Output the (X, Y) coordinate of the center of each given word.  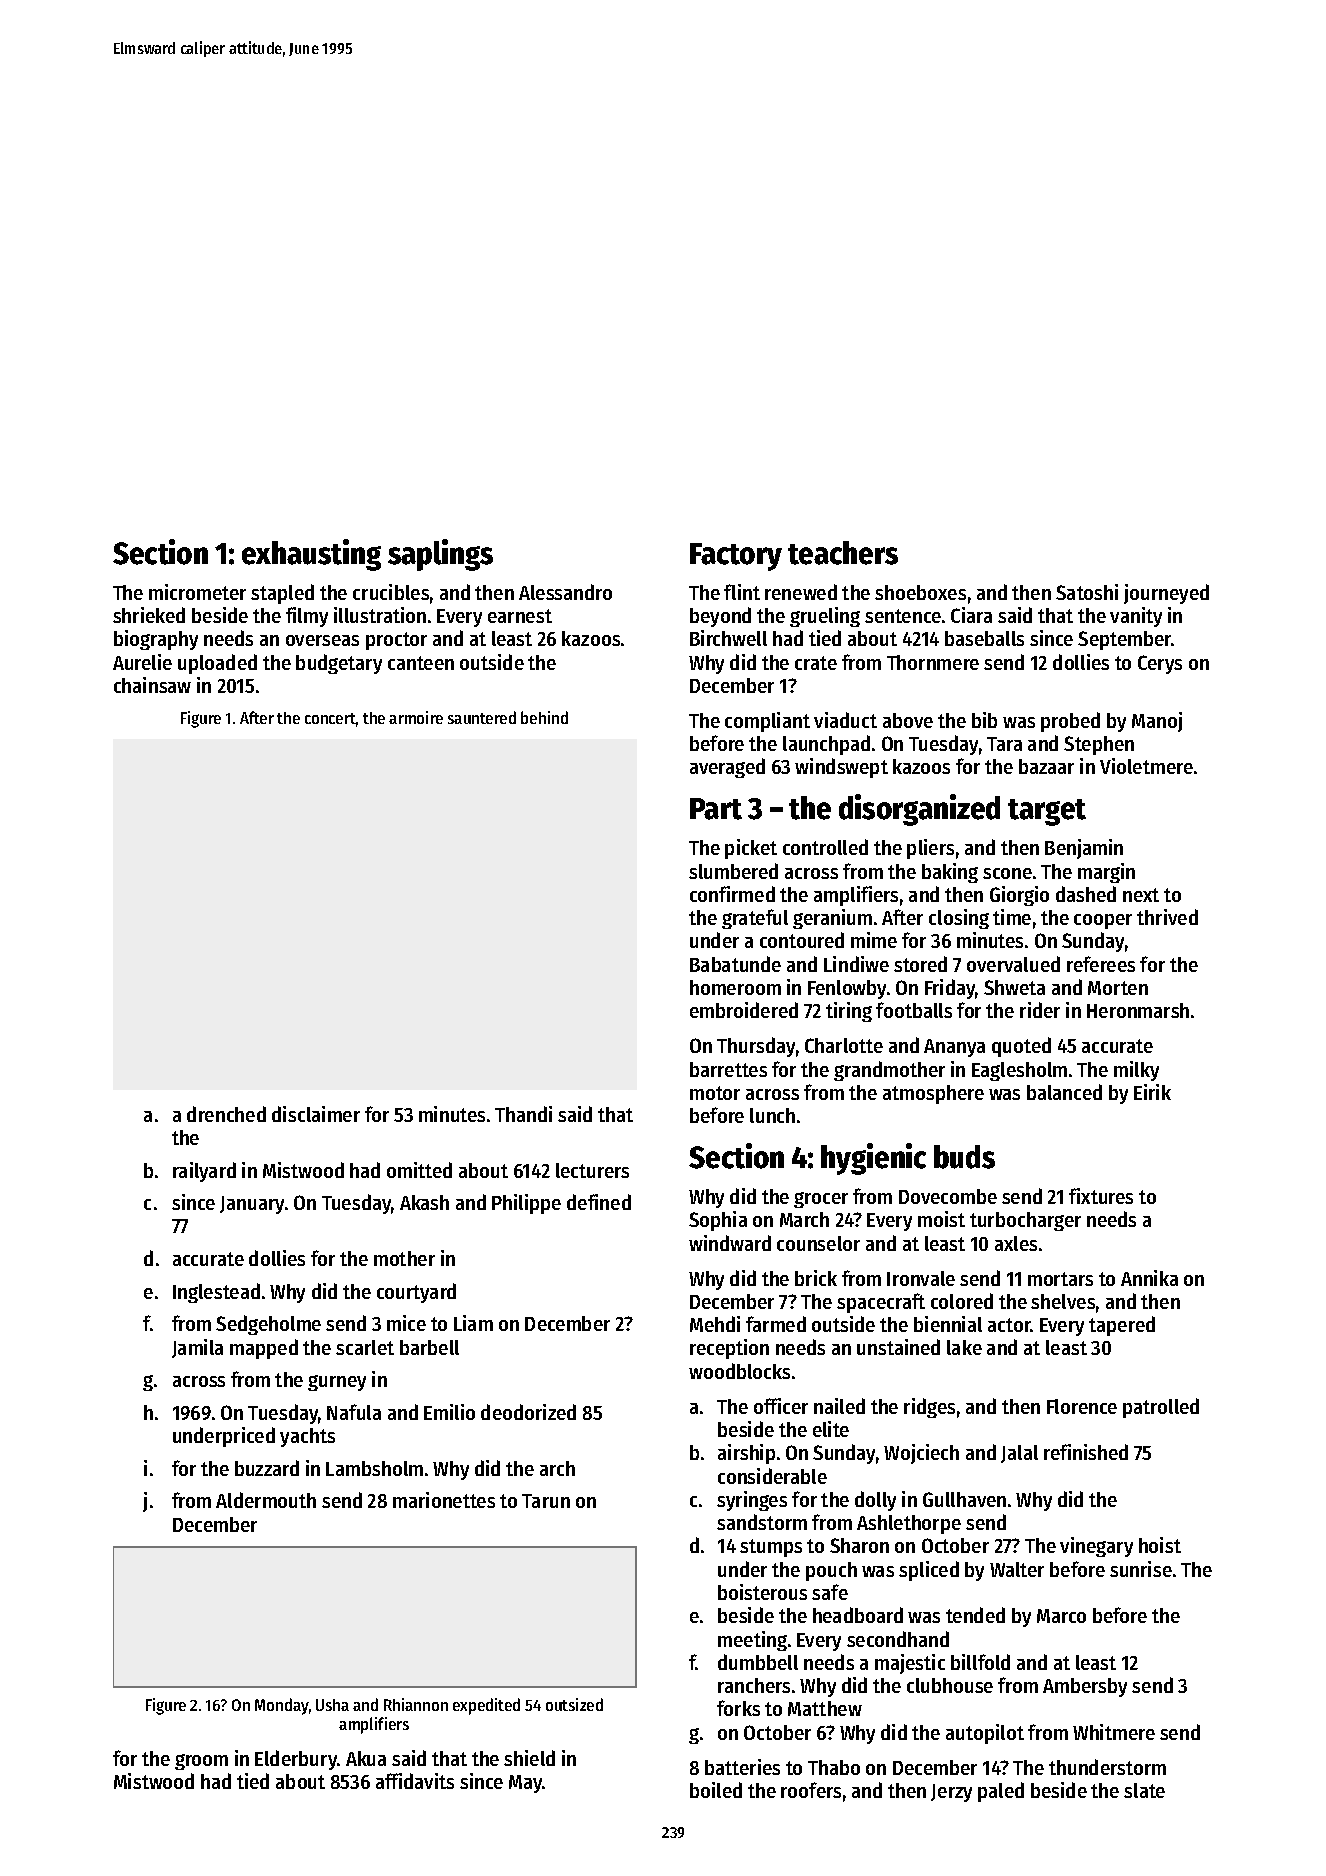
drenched (226, 1114)
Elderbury (296, 1760)
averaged (727, 768)
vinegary (1096, 1547)
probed (1070, 722)
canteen (421, 663)
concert (330, 718)
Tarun (546, 1501)
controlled (825, 847)
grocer (821, 1200)
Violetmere (1146, 766)
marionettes (444, 1500)
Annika (1149, 1278)
